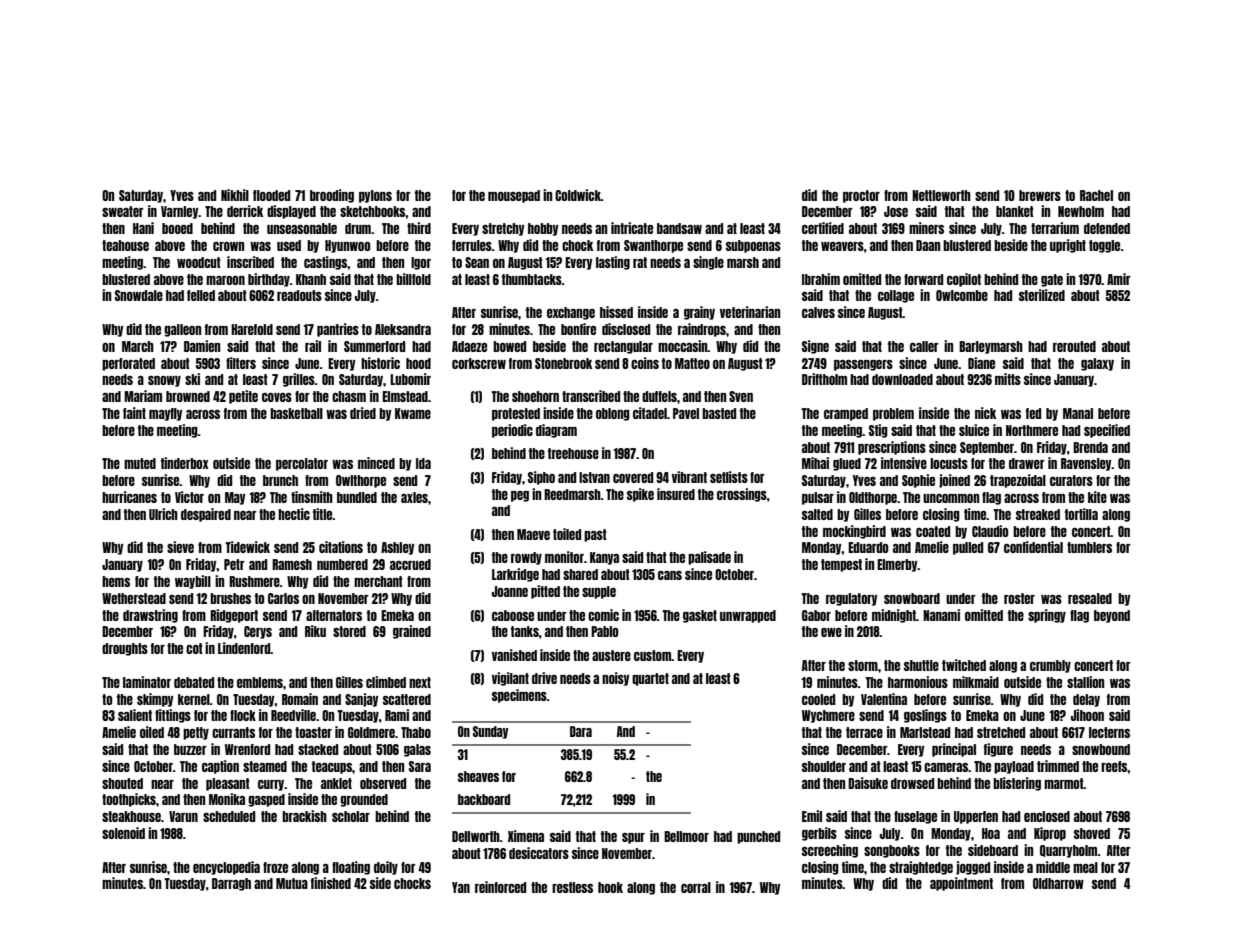 Image resolution: width=1233 pixels, height=952 pixels. I want to click on midnight, so click(894, 616).
